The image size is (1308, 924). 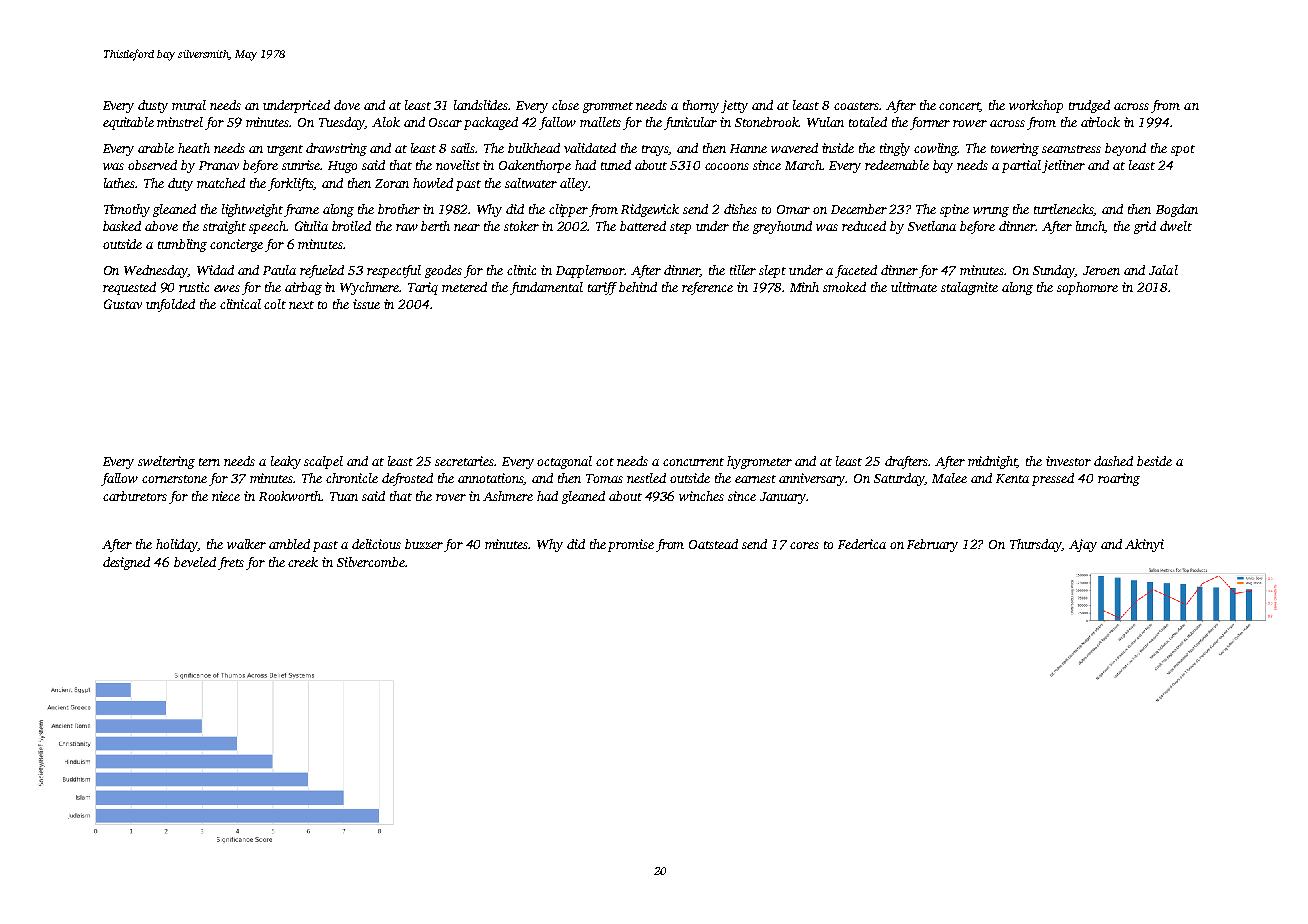 I want to click on cot, so click(x=605, y=462).
